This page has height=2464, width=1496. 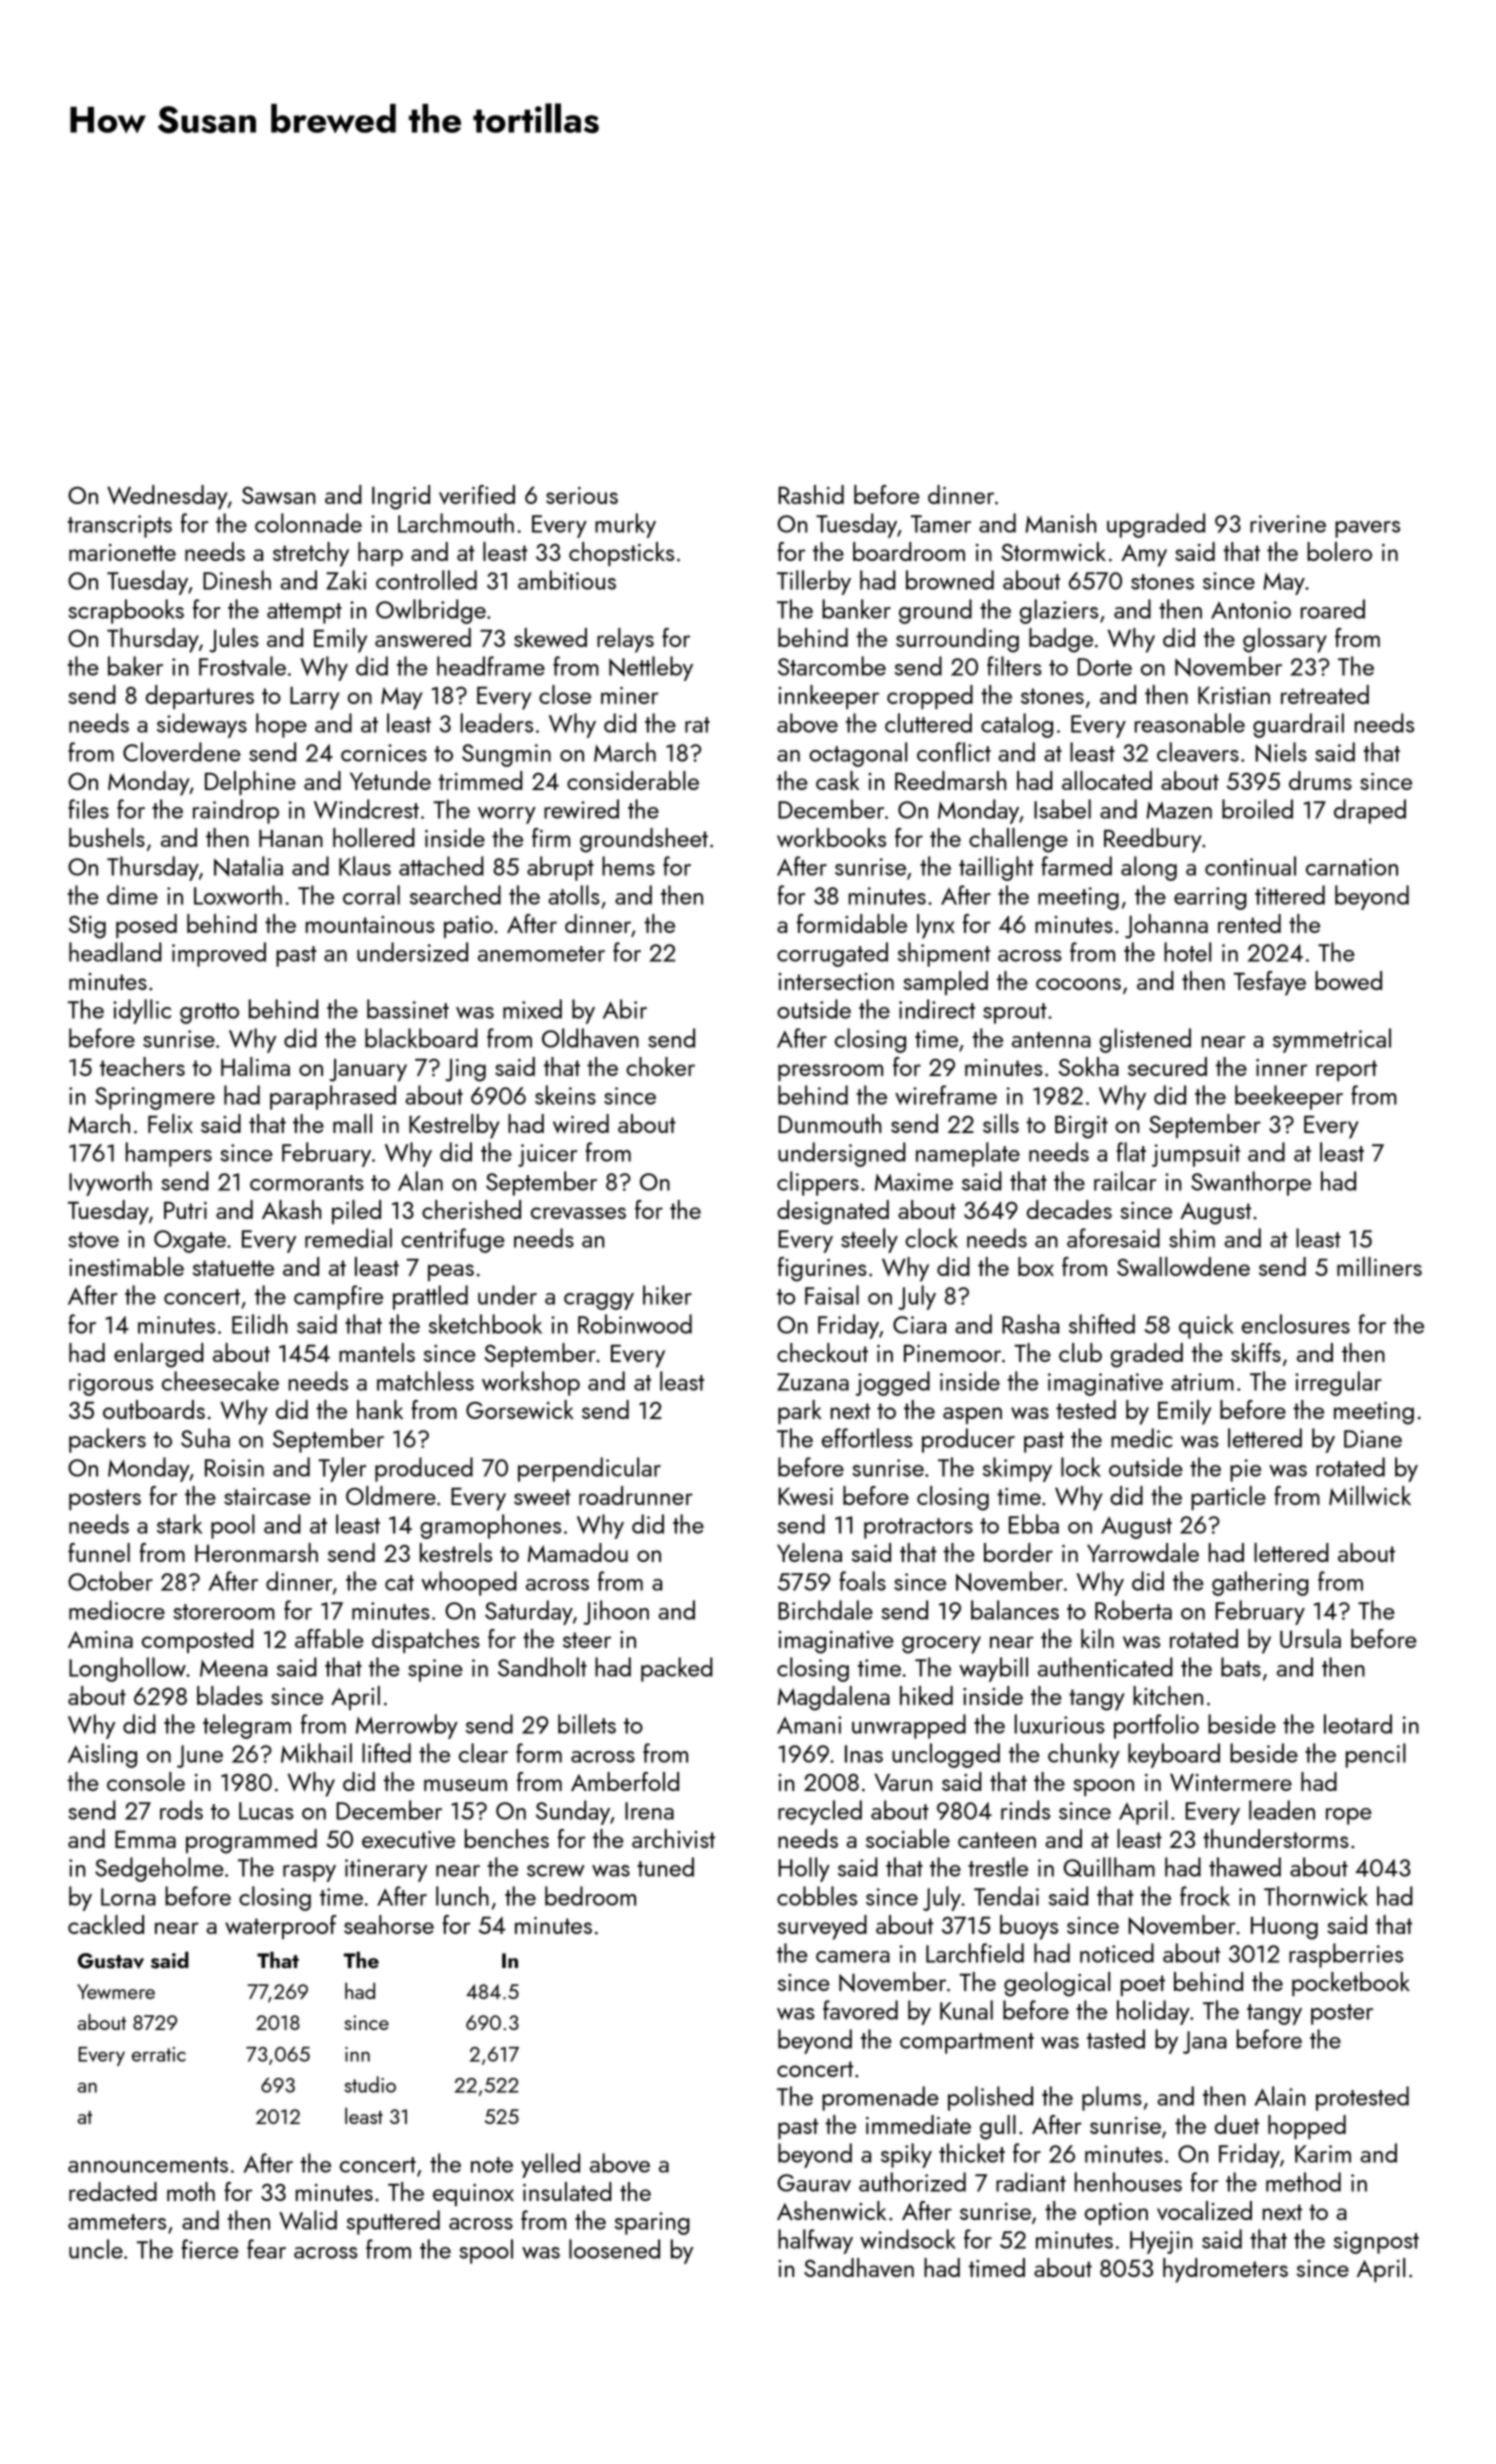 I want to click on transcripts, so click(x=120, y=526).
